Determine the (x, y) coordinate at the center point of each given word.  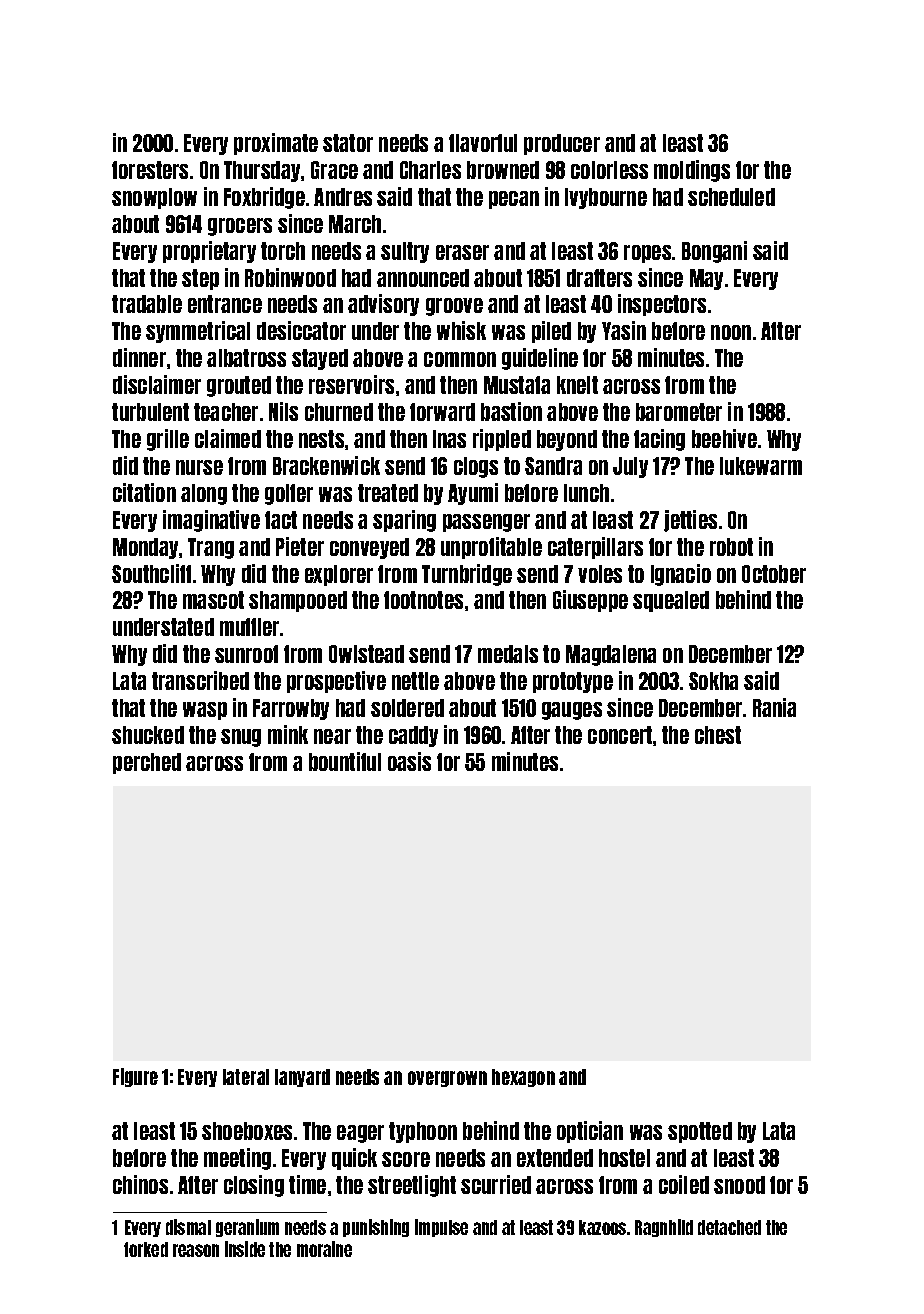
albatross (246, 358)
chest (718, 735)
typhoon (423, 1132)
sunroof (246, 654)
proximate (276, 144)
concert (620, 735)
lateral (246, 1077)
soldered (407, 708)
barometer (679, 412)
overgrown (447, 1079)
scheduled (731, 197)
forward (442, 412)
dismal (188, 1227)
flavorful (483, 143)
